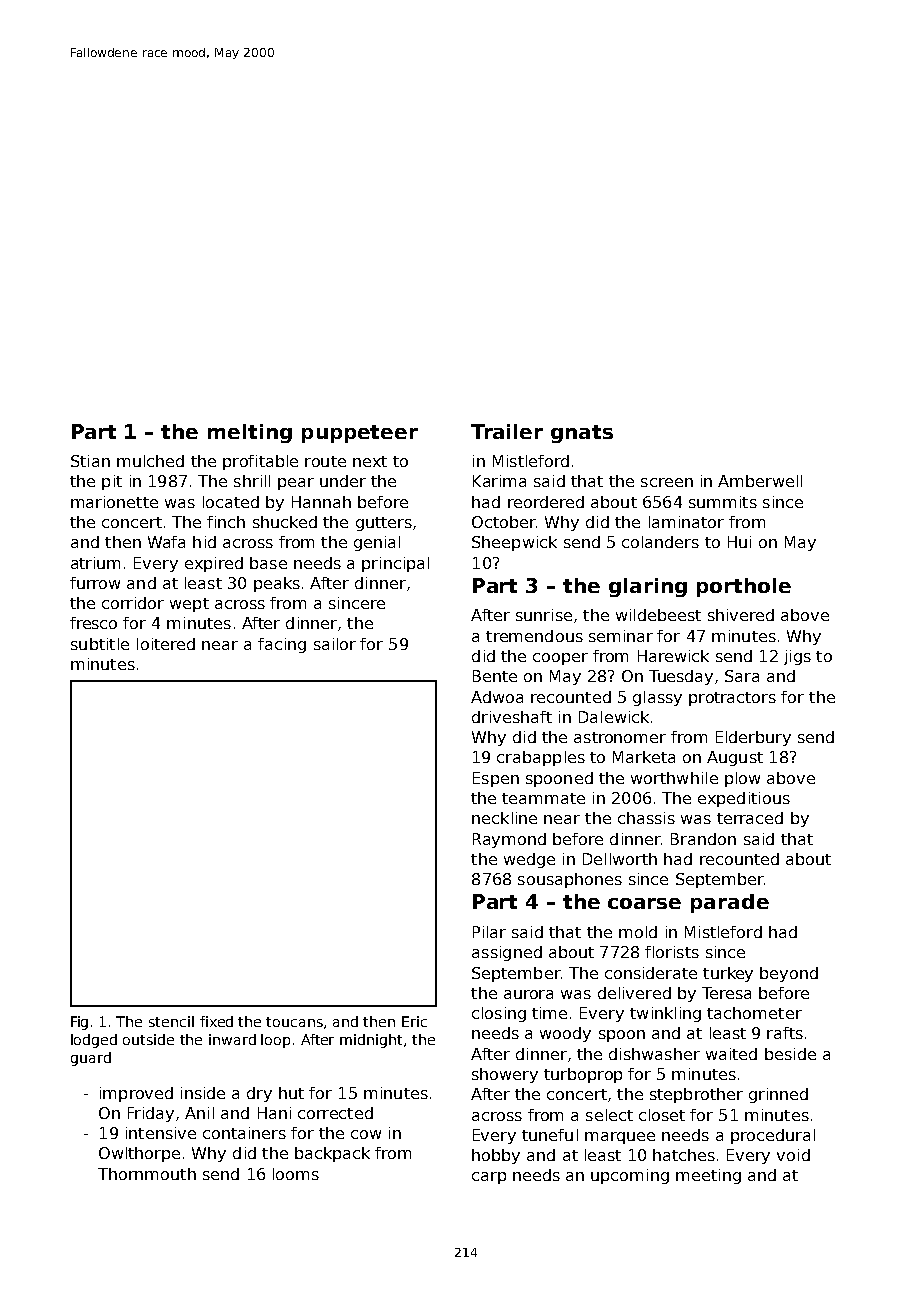 The image size is (908, 1316). Describe the element at coordinates (512, 717) in the page. I see `driveshaft` at that location.
